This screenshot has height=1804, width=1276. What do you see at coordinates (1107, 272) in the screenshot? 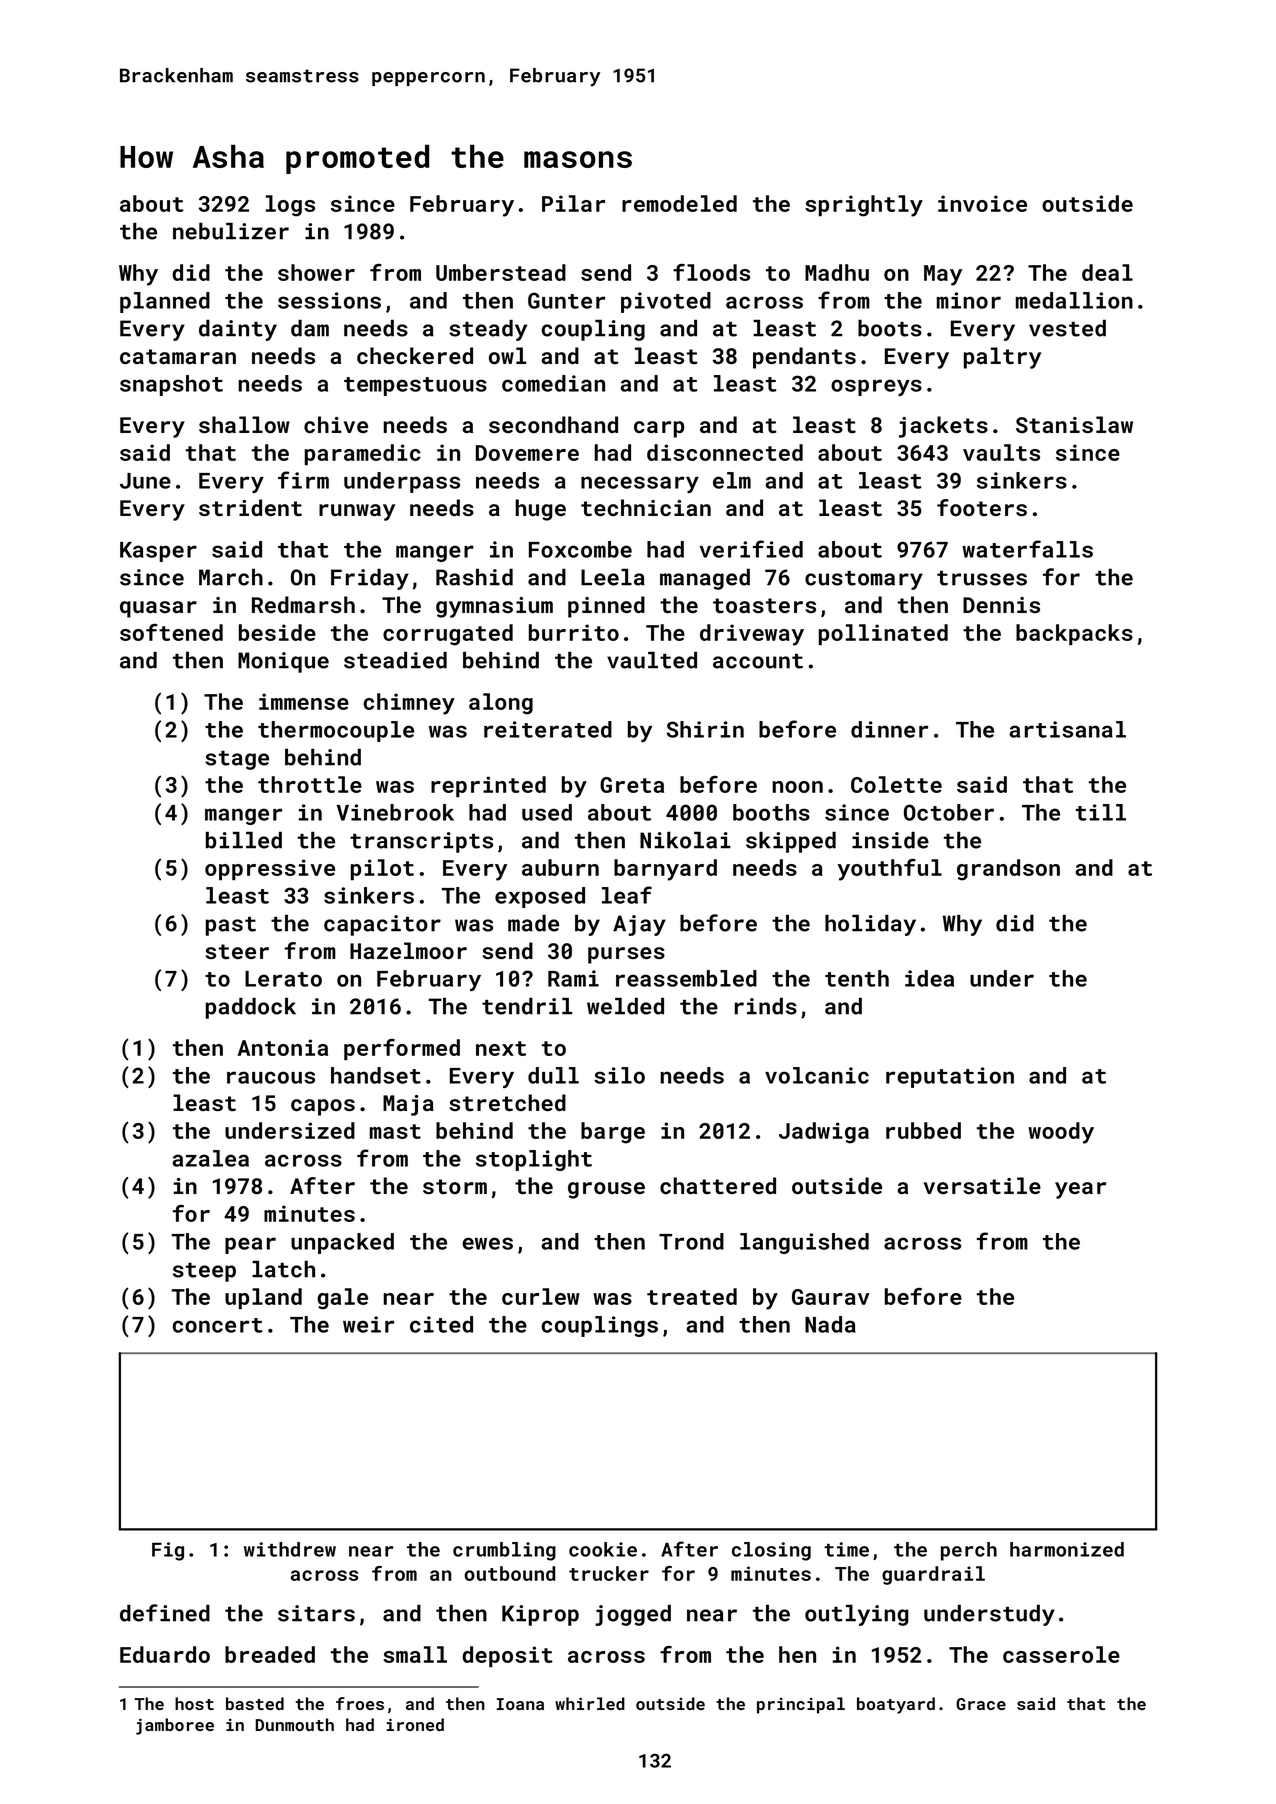
I see `deal` at bounding box center [1107, 272].
